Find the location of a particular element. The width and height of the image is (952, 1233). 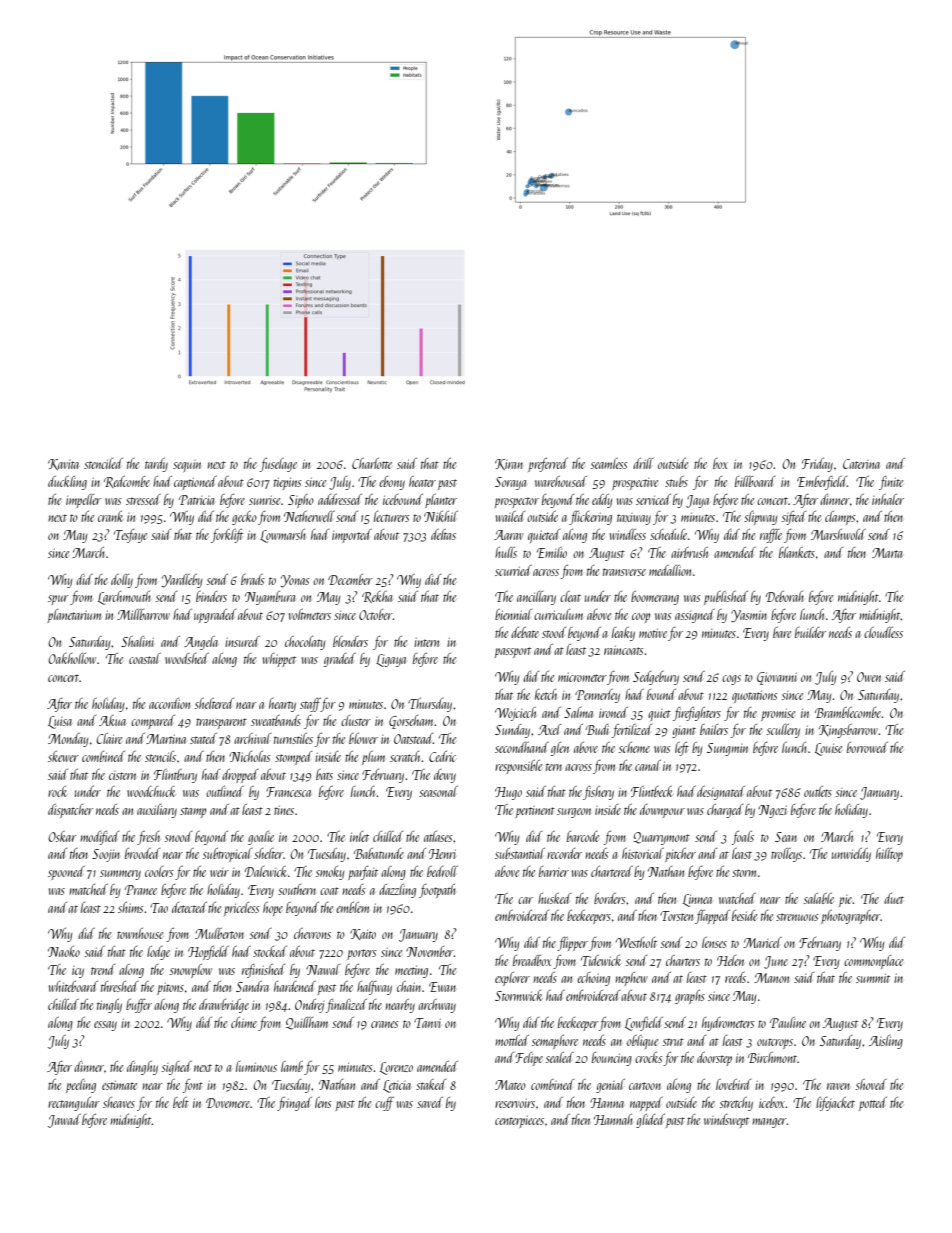

accordion is located at coordinates (169, 703).
